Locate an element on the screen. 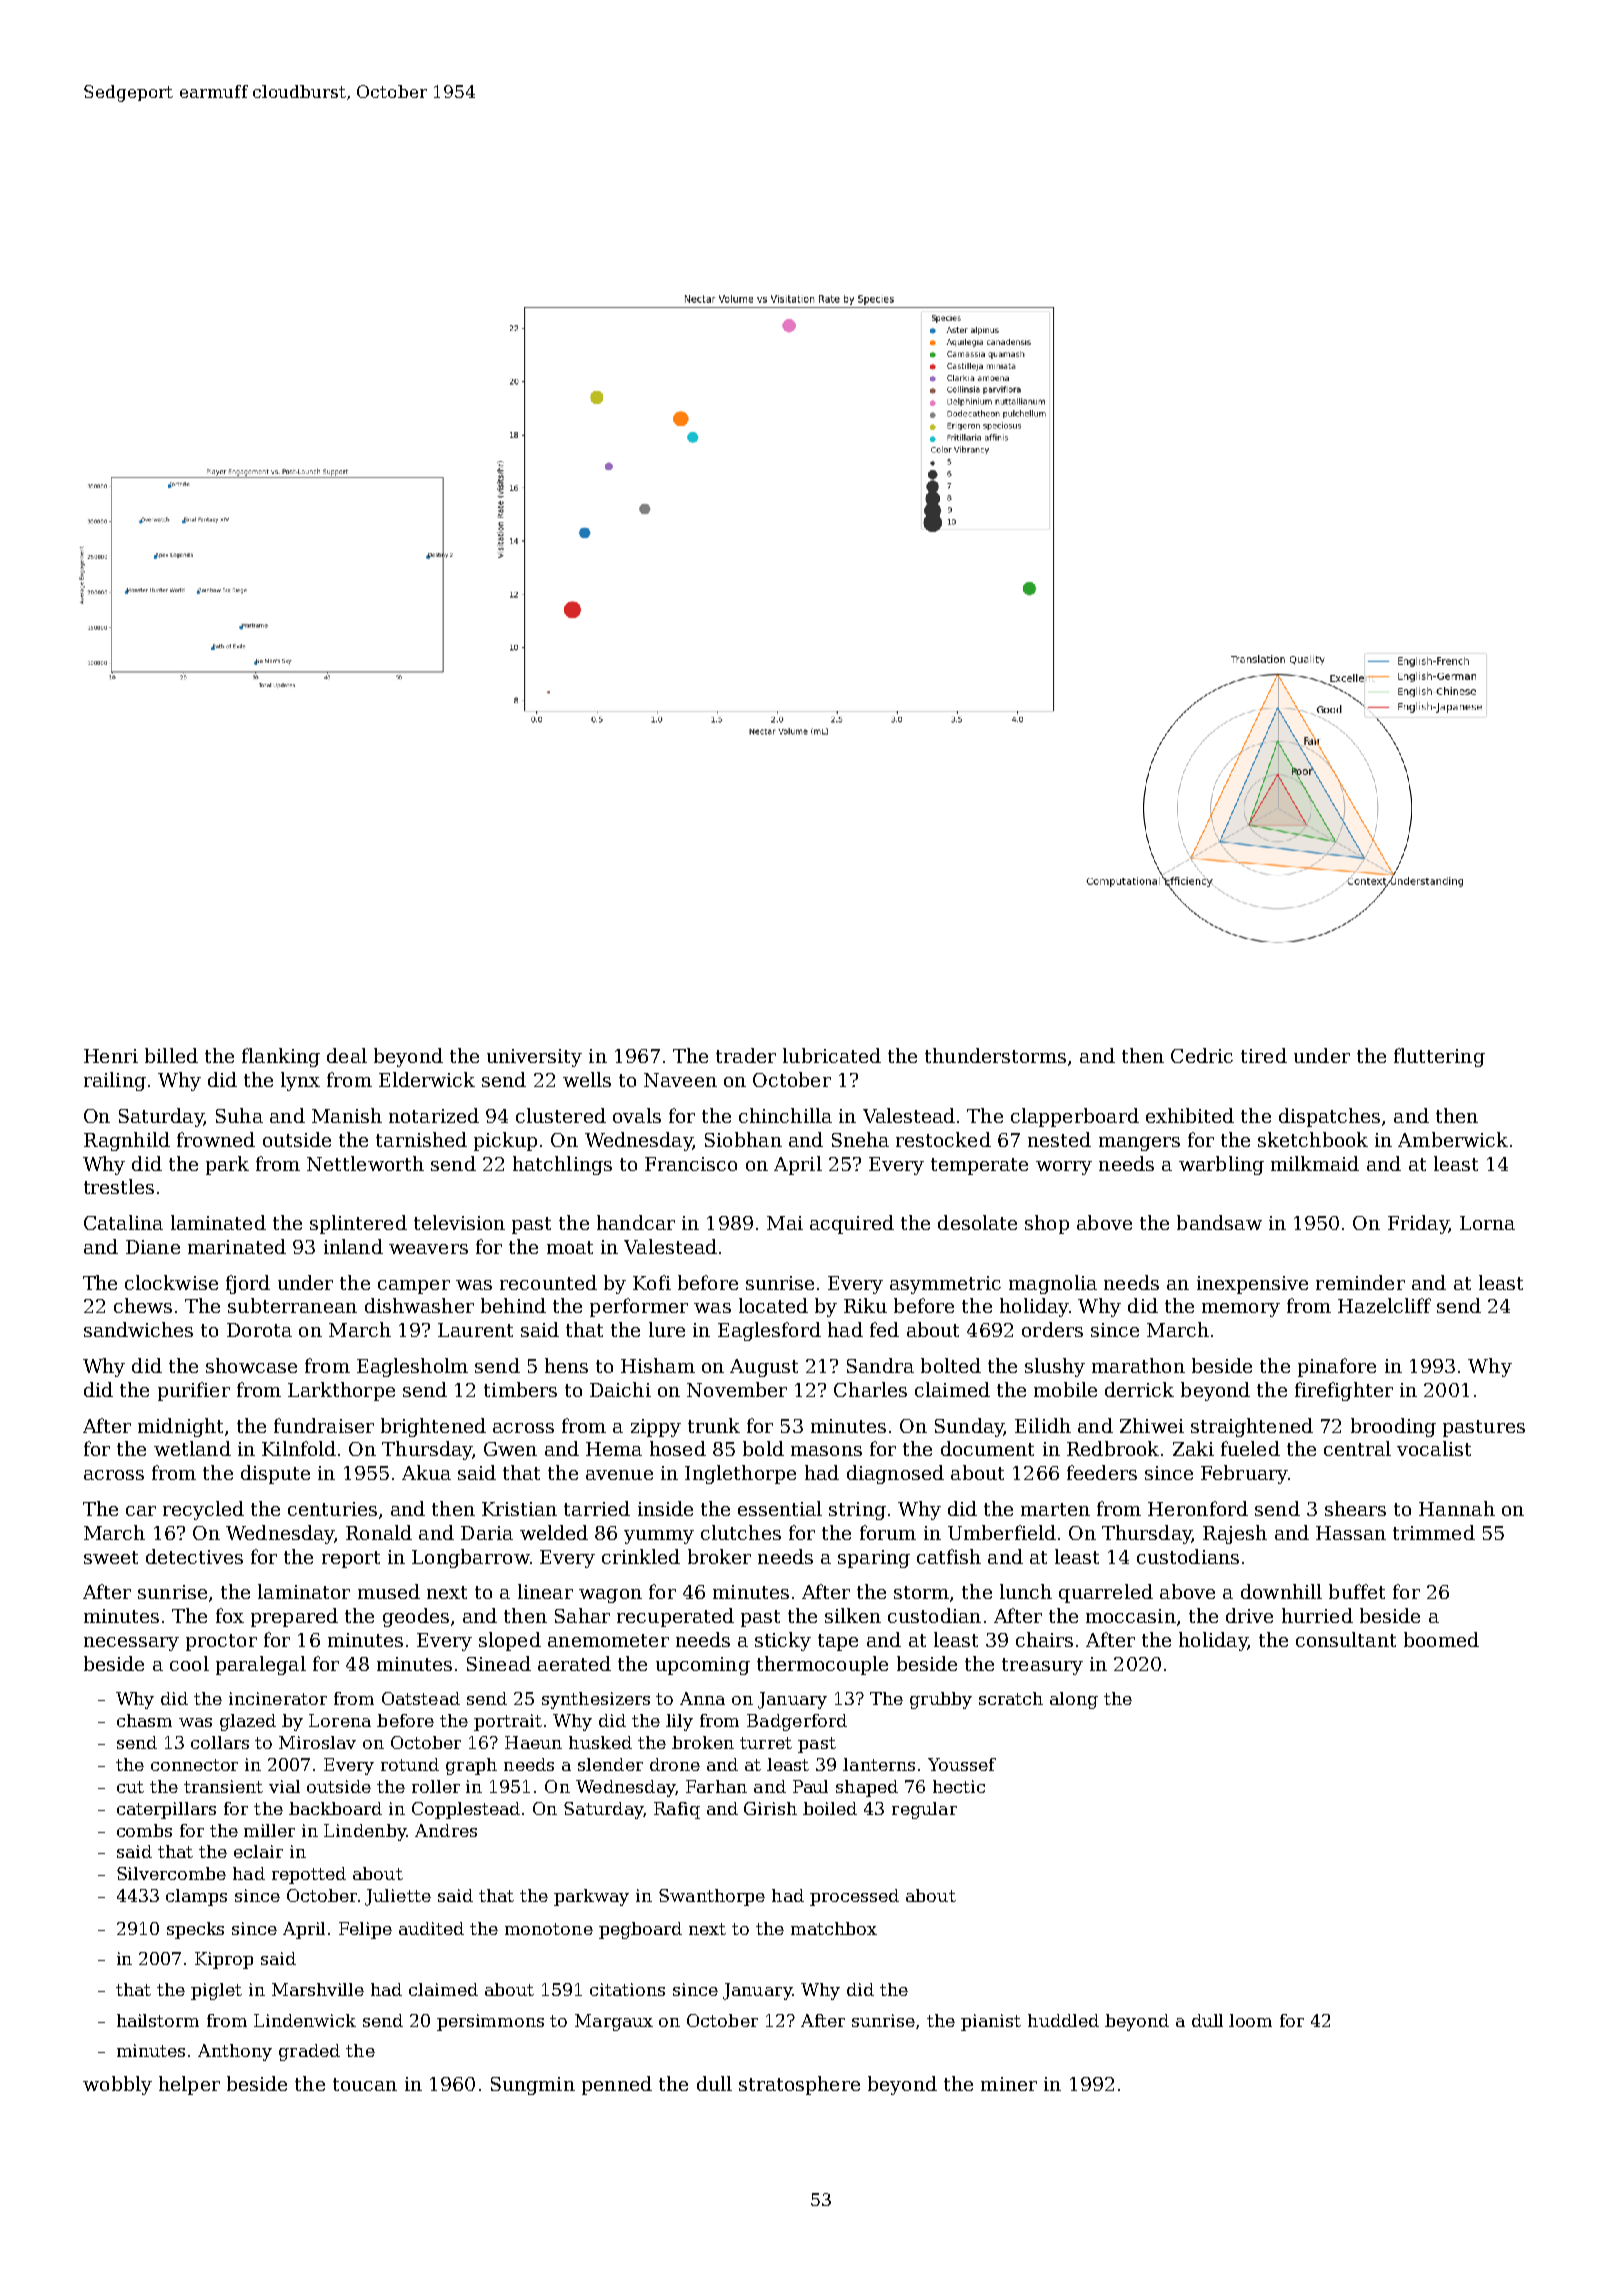  boomed is located at coordinates (1441, 1639).
